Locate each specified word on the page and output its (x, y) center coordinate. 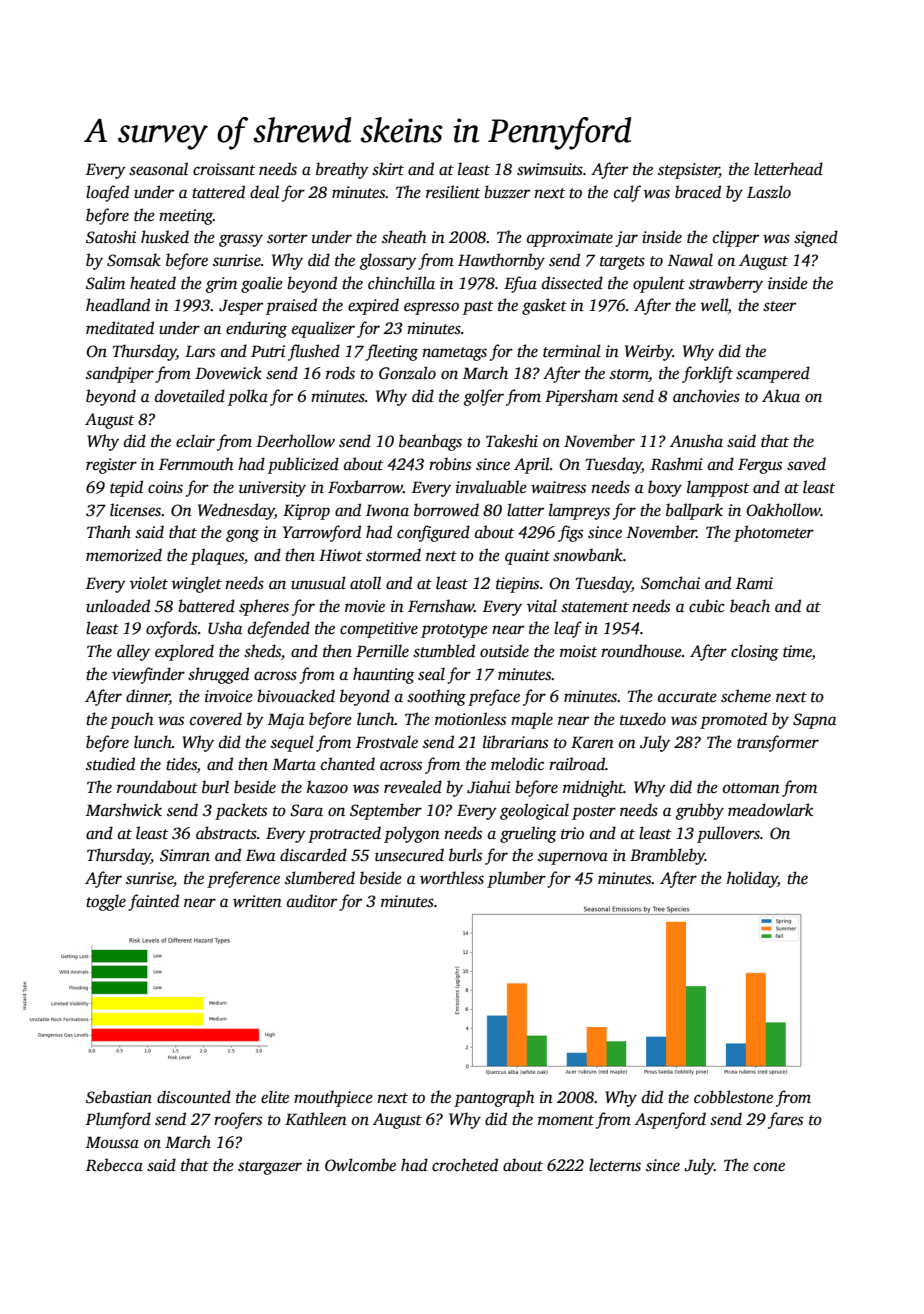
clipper (736, 238)
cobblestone (733, 1097)
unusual (318, 583)
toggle (106, 902)
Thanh (109, 531)
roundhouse (641, 651)
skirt (388, 169)
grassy (241, 240)
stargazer (270, 1168)
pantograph (494, 1098)
